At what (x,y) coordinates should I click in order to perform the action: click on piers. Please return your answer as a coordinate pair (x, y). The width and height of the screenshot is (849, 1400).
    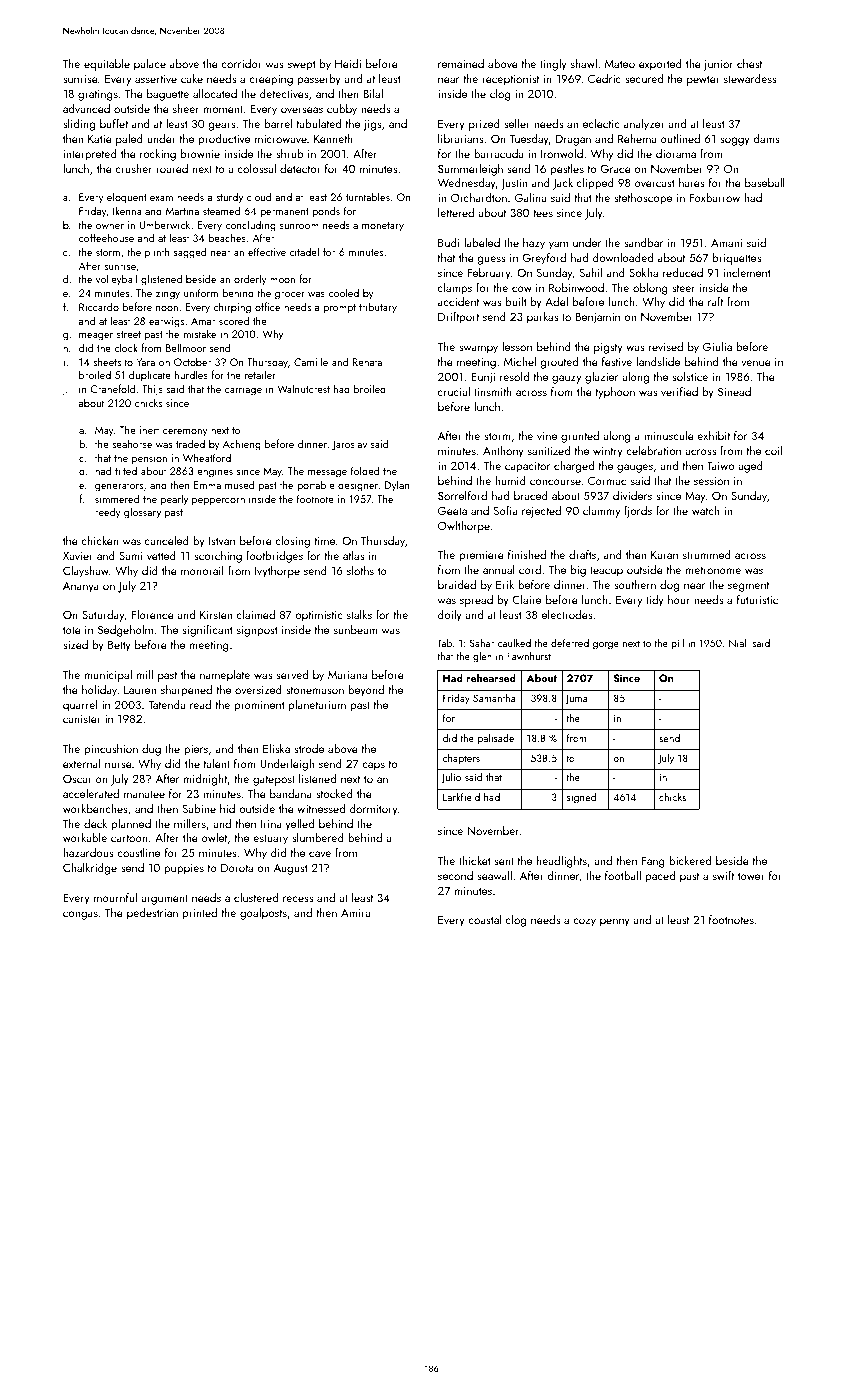
    Looking at the image, I should click on (196, 750).
